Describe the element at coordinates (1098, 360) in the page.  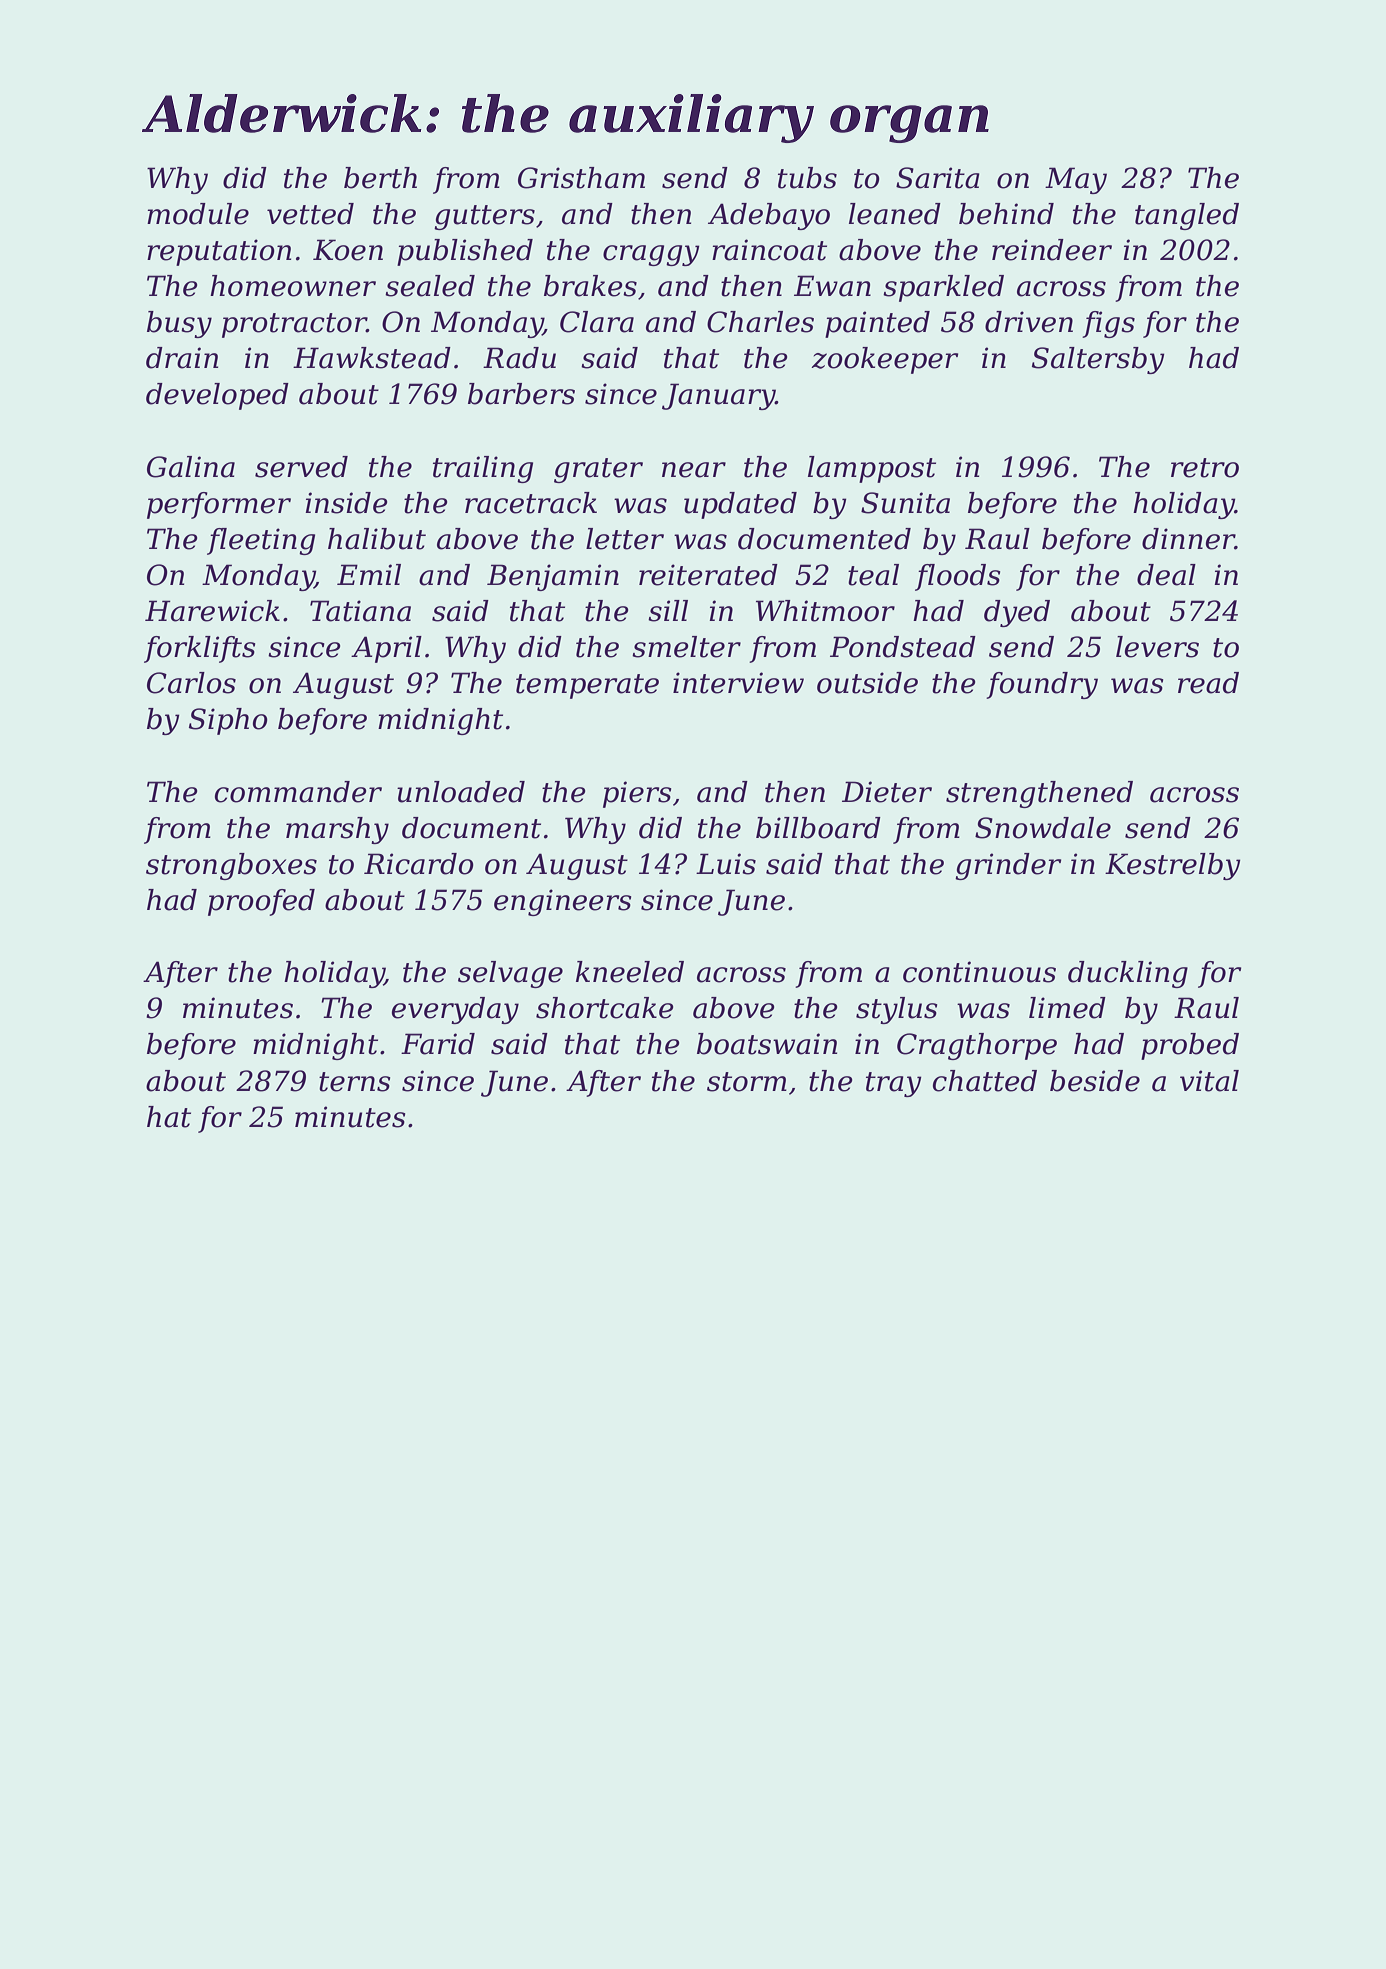
I see `Saltersby` at that location.
